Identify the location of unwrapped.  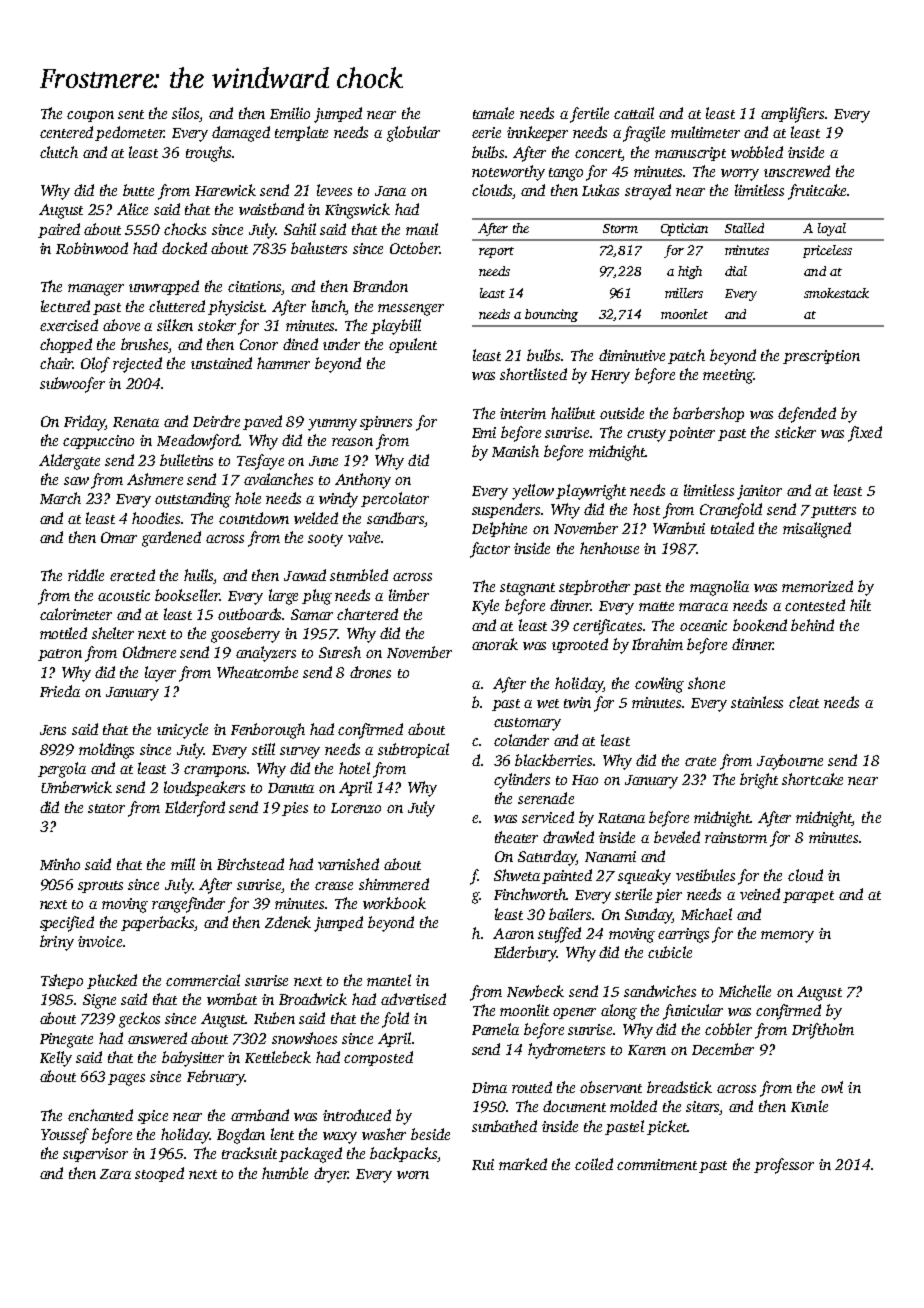
(164, 287).
